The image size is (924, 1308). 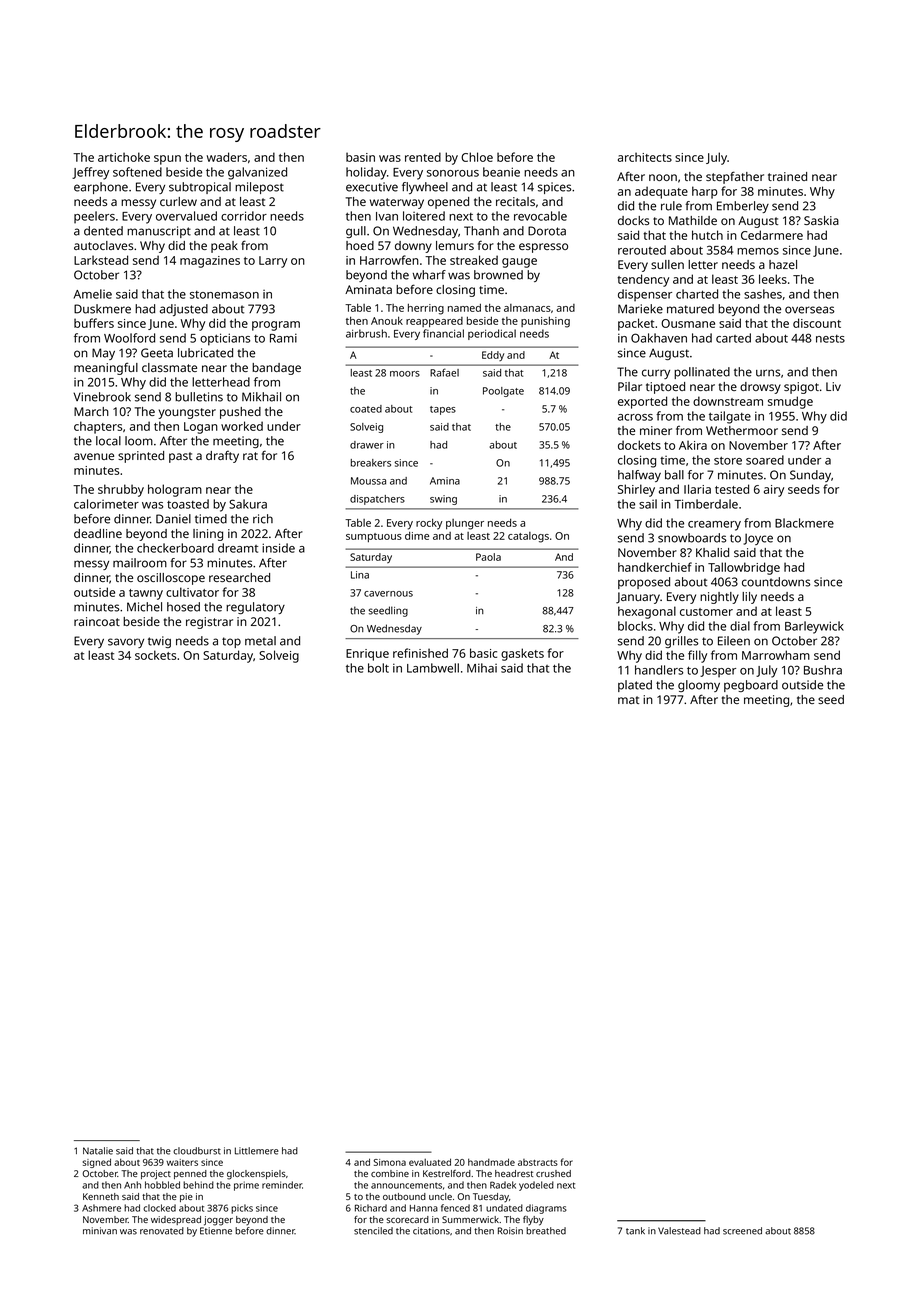 I want to click on screened, so click(x=742, y=1231).
